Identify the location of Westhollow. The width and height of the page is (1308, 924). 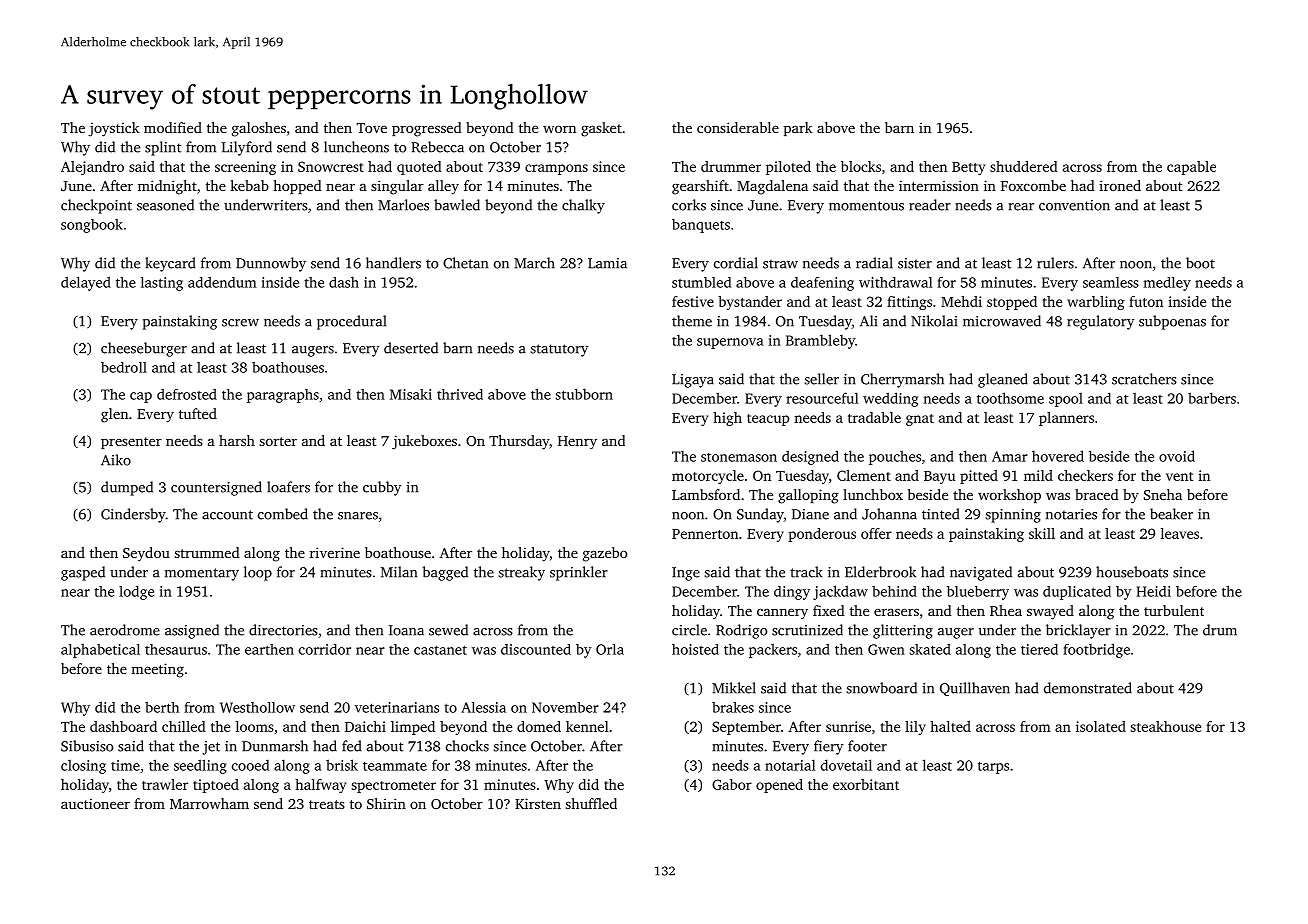
(257, 707).
